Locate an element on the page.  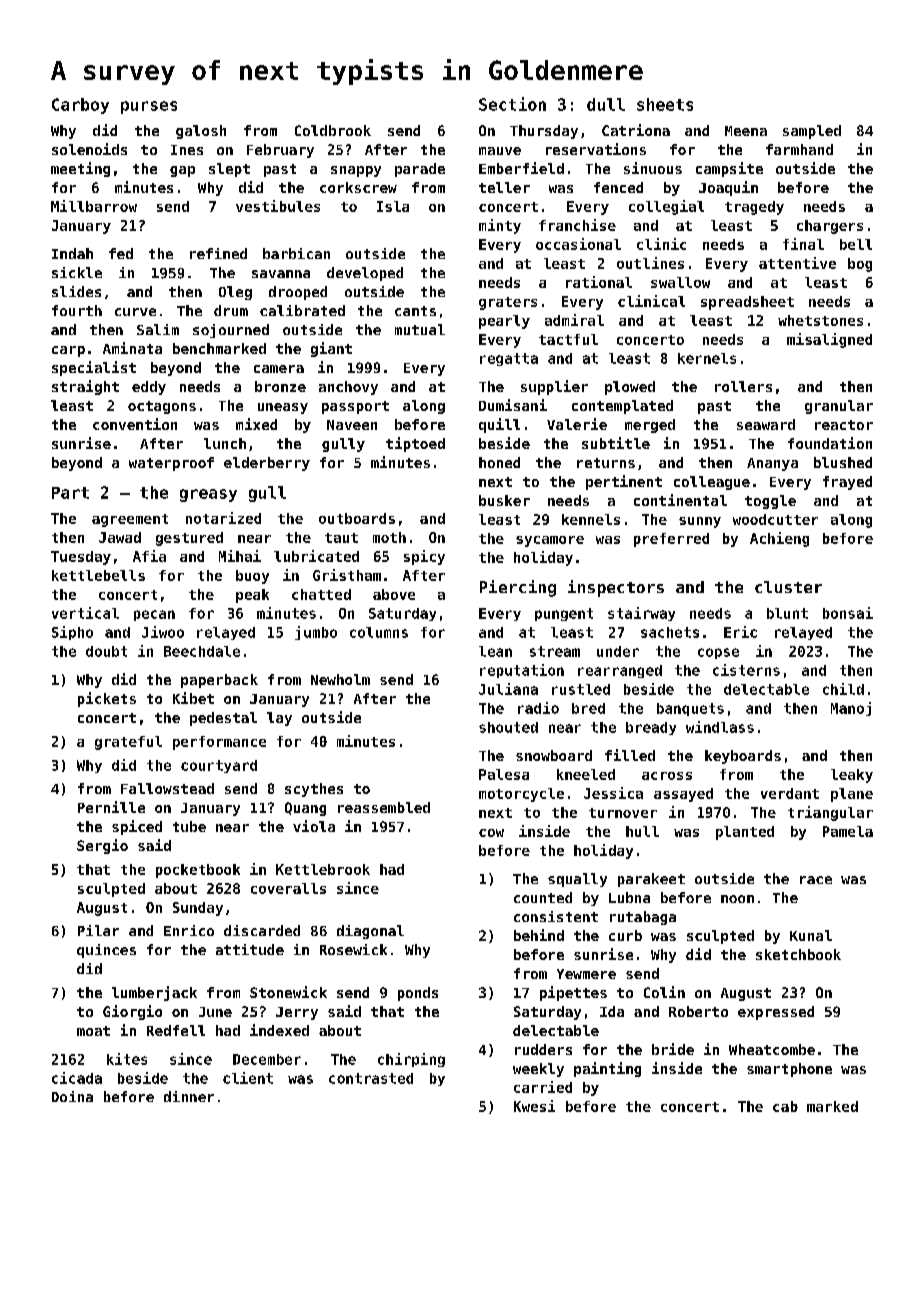
moat is located at coordinates (93, 1031).
